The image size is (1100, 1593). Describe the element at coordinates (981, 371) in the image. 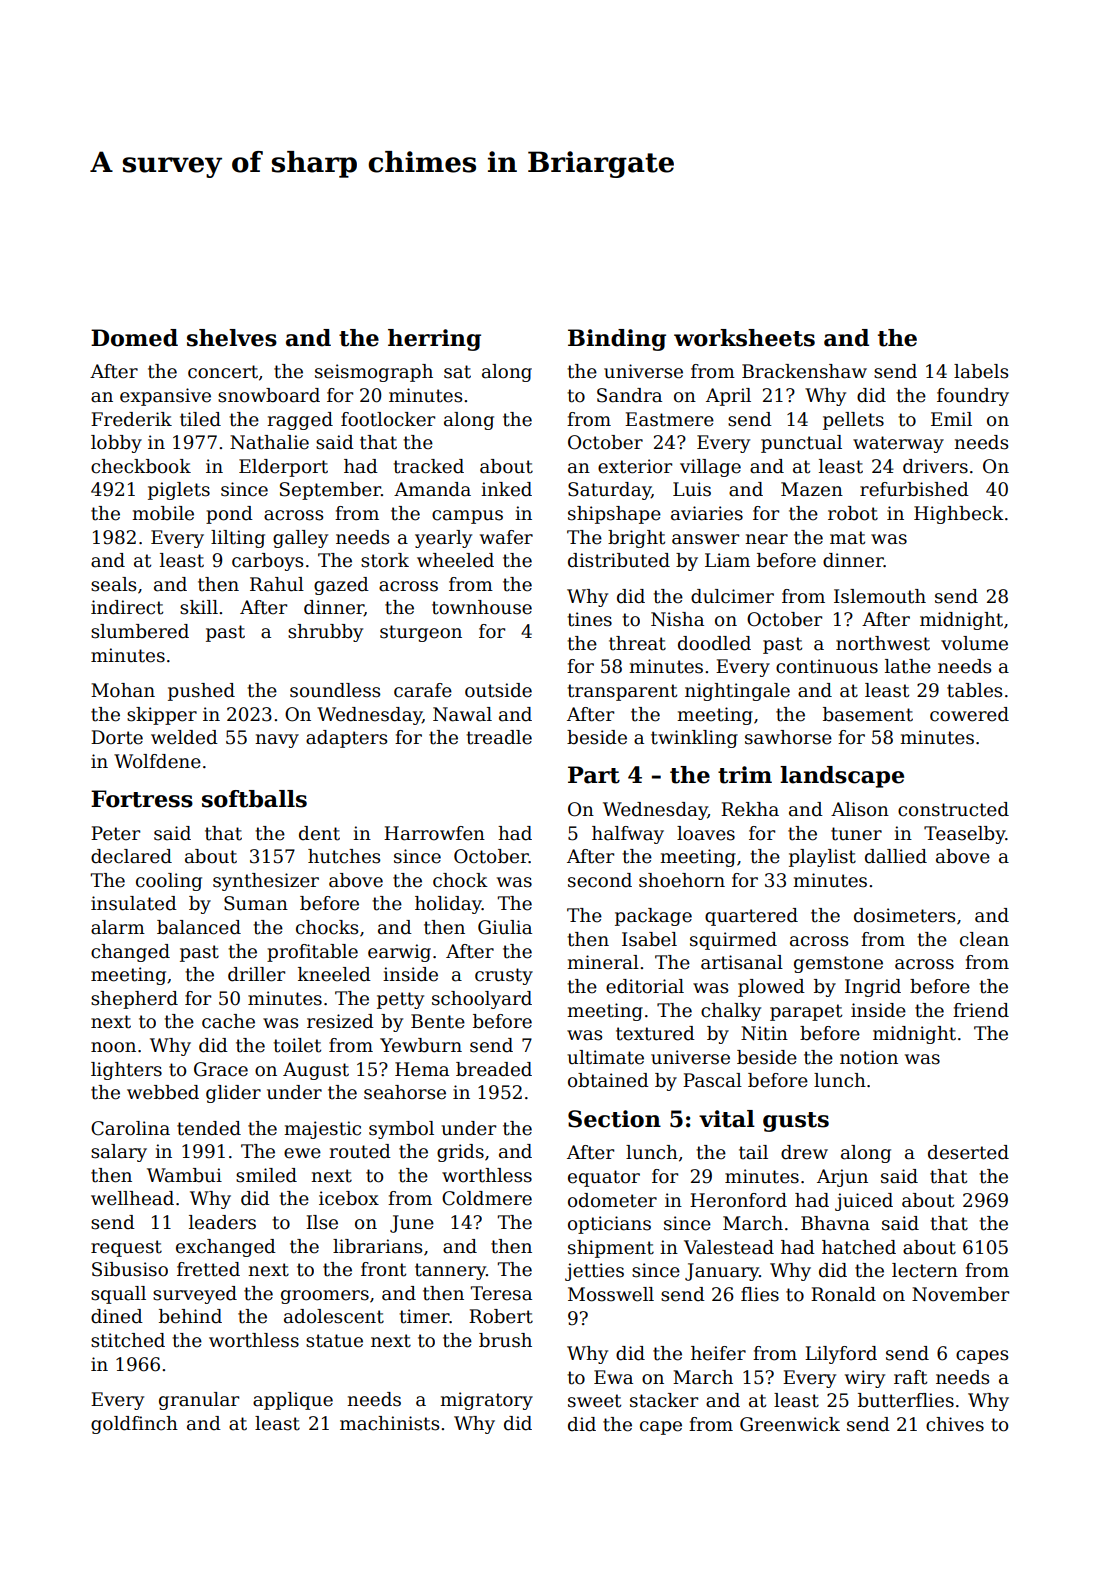

I see `labels` at that location.
